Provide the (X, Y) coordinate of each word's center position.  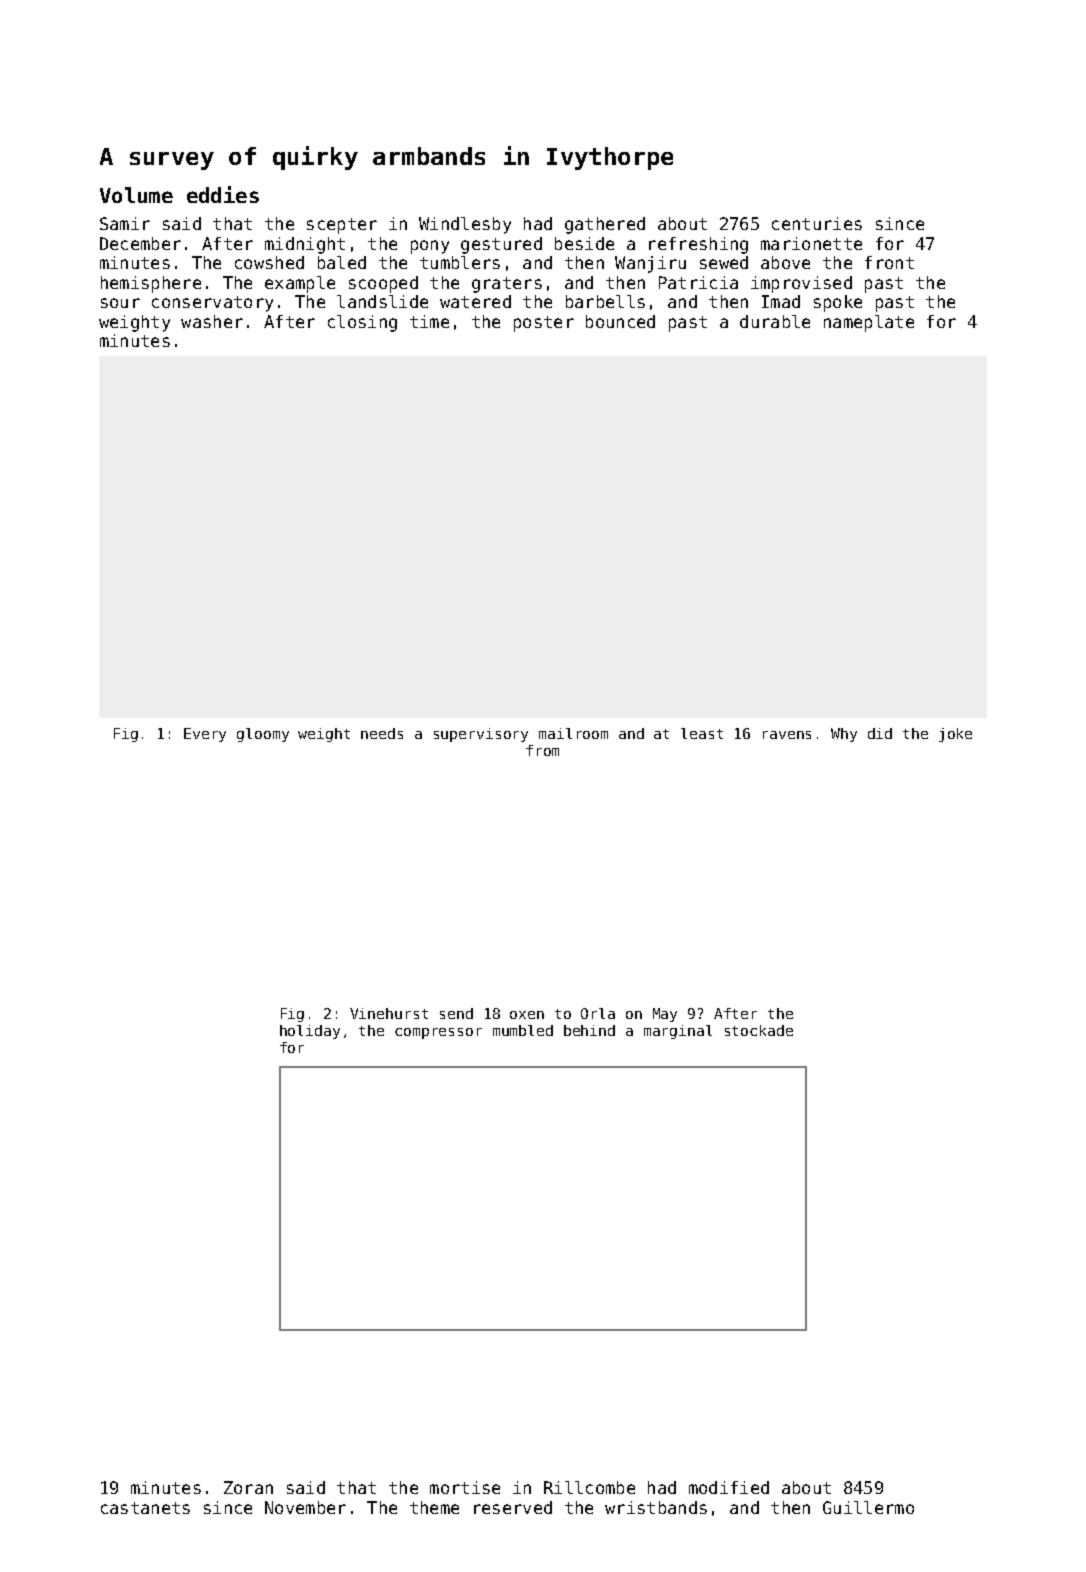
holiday (310, 1032)
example (300, 284)
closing (362, 323)
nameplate (869, 323)
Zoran (248, 1487)
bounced (620, 321)
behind (589, 1030)
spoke (838, 303)
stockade (759, 1030)
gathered (605, 225)
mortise (465, 1487)
